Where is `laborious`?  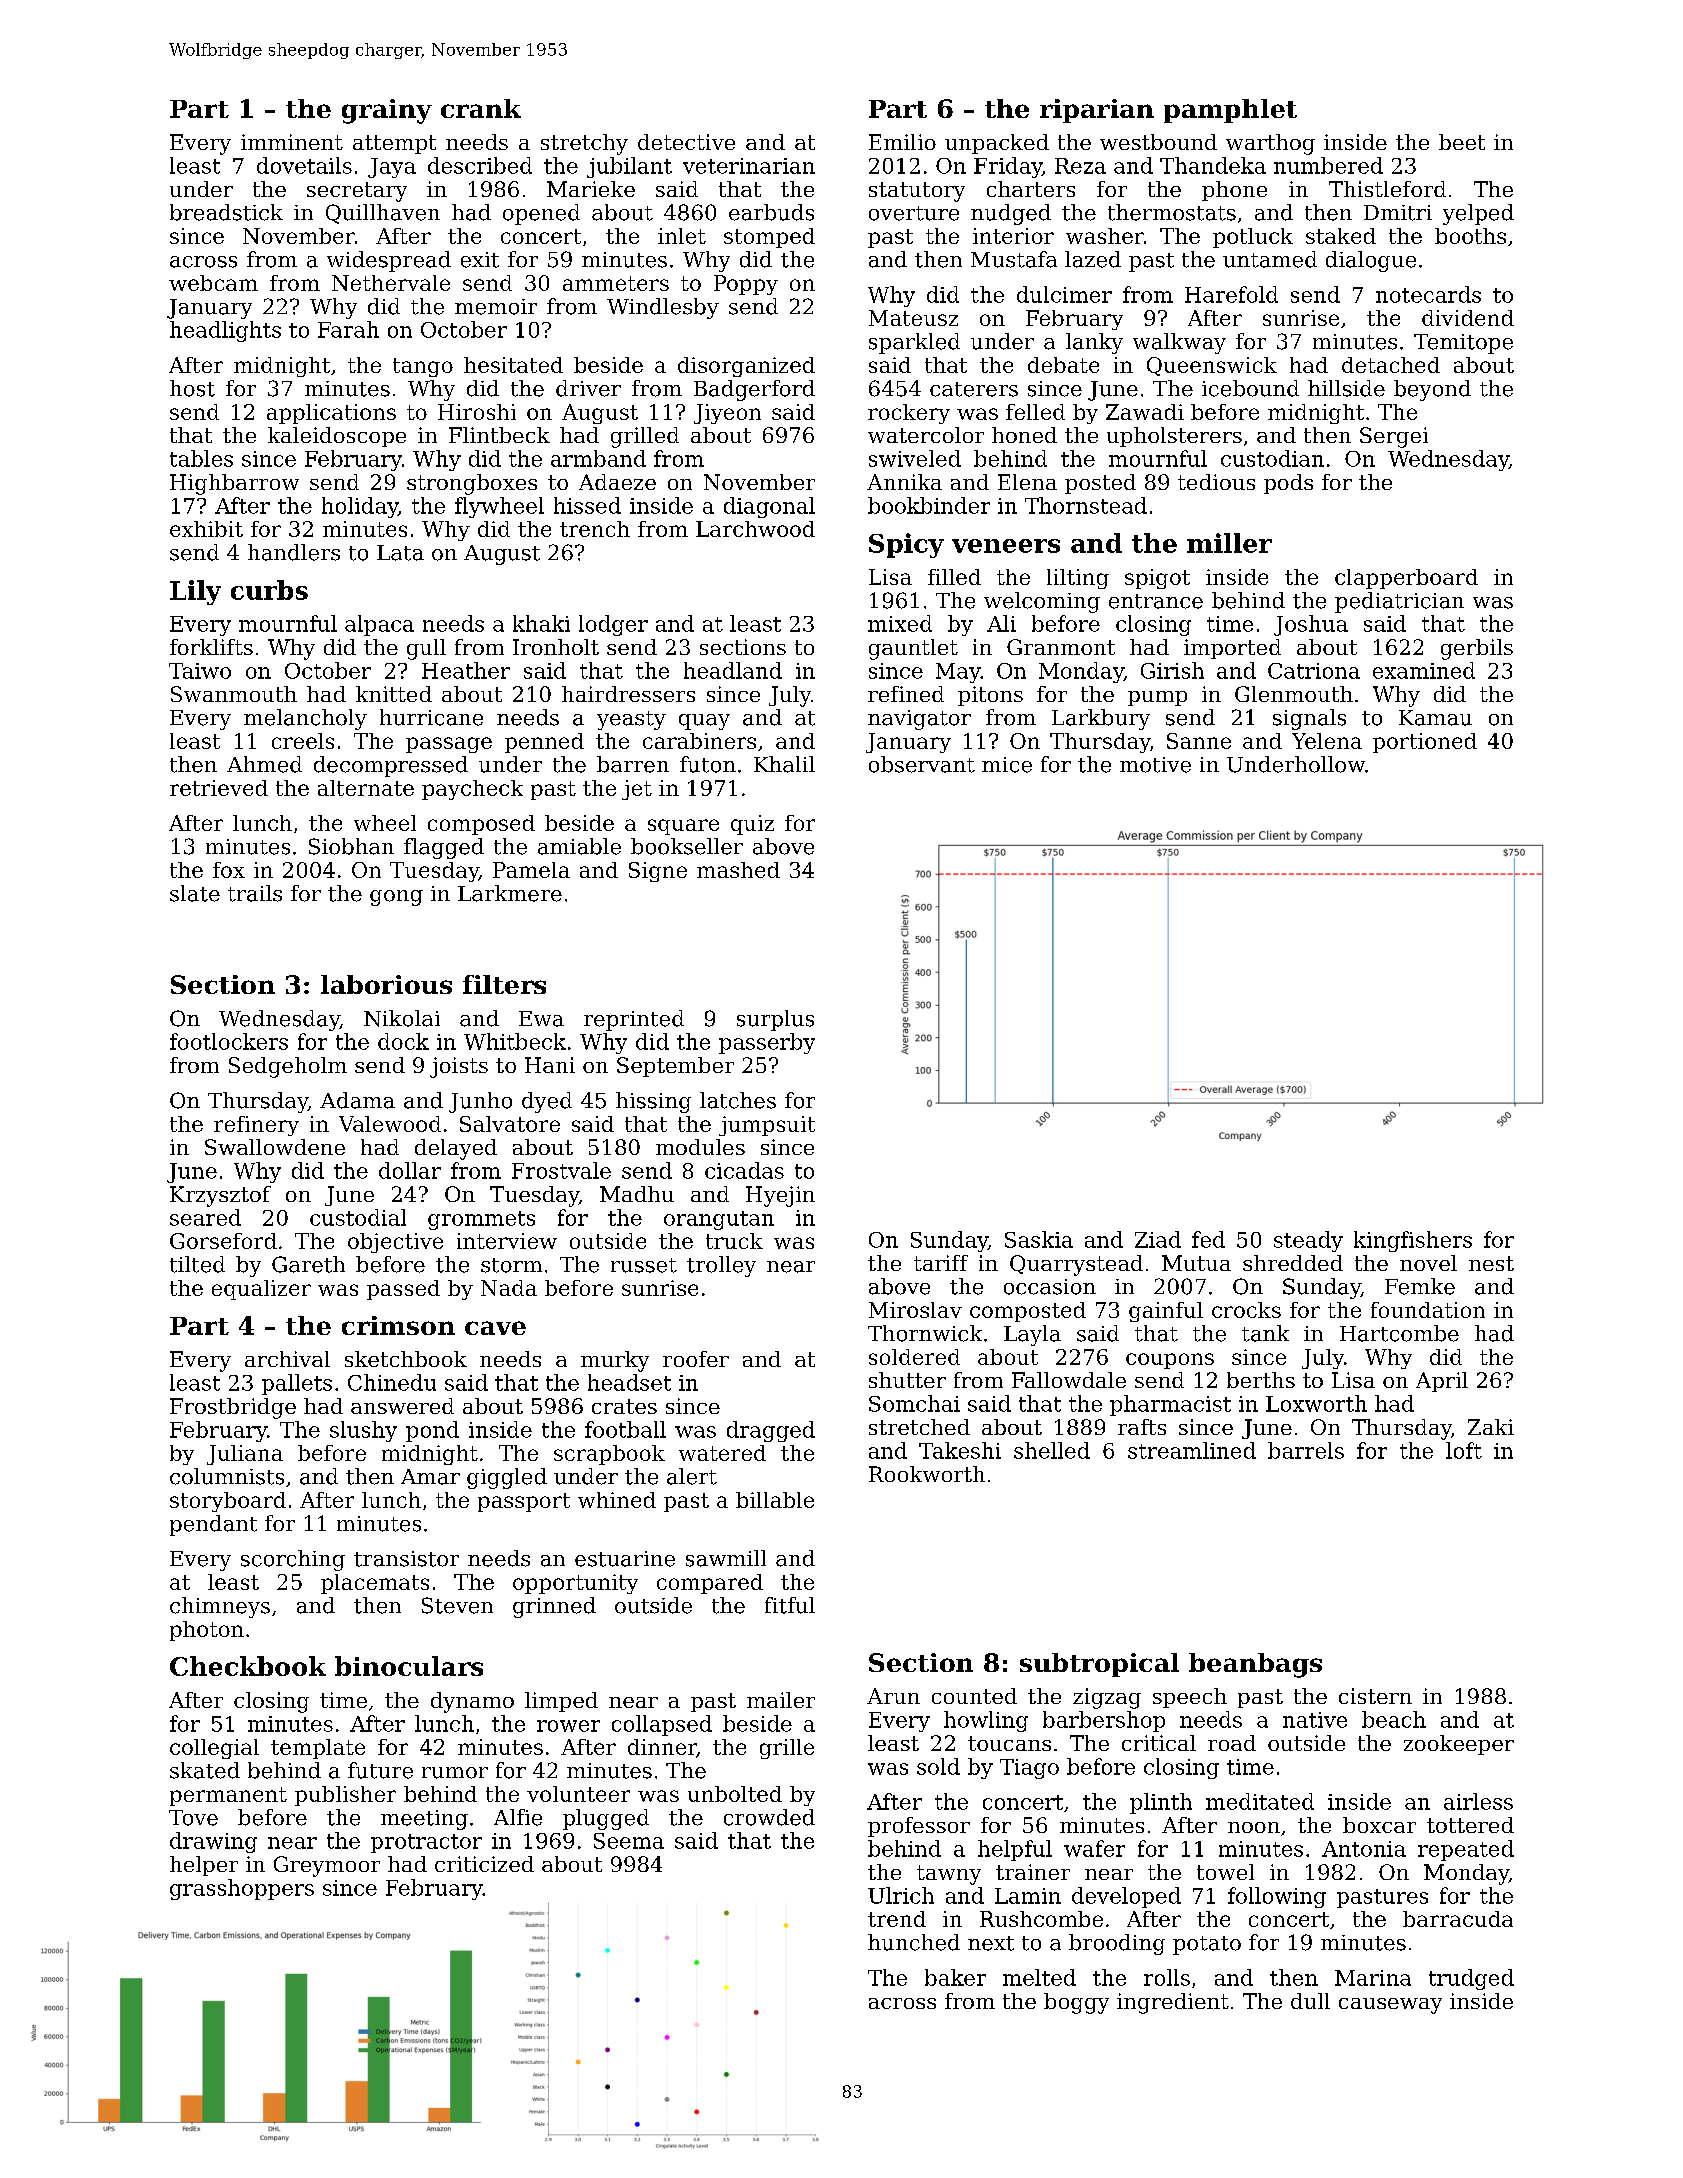 laborious is located at coordinates (386, 984).
